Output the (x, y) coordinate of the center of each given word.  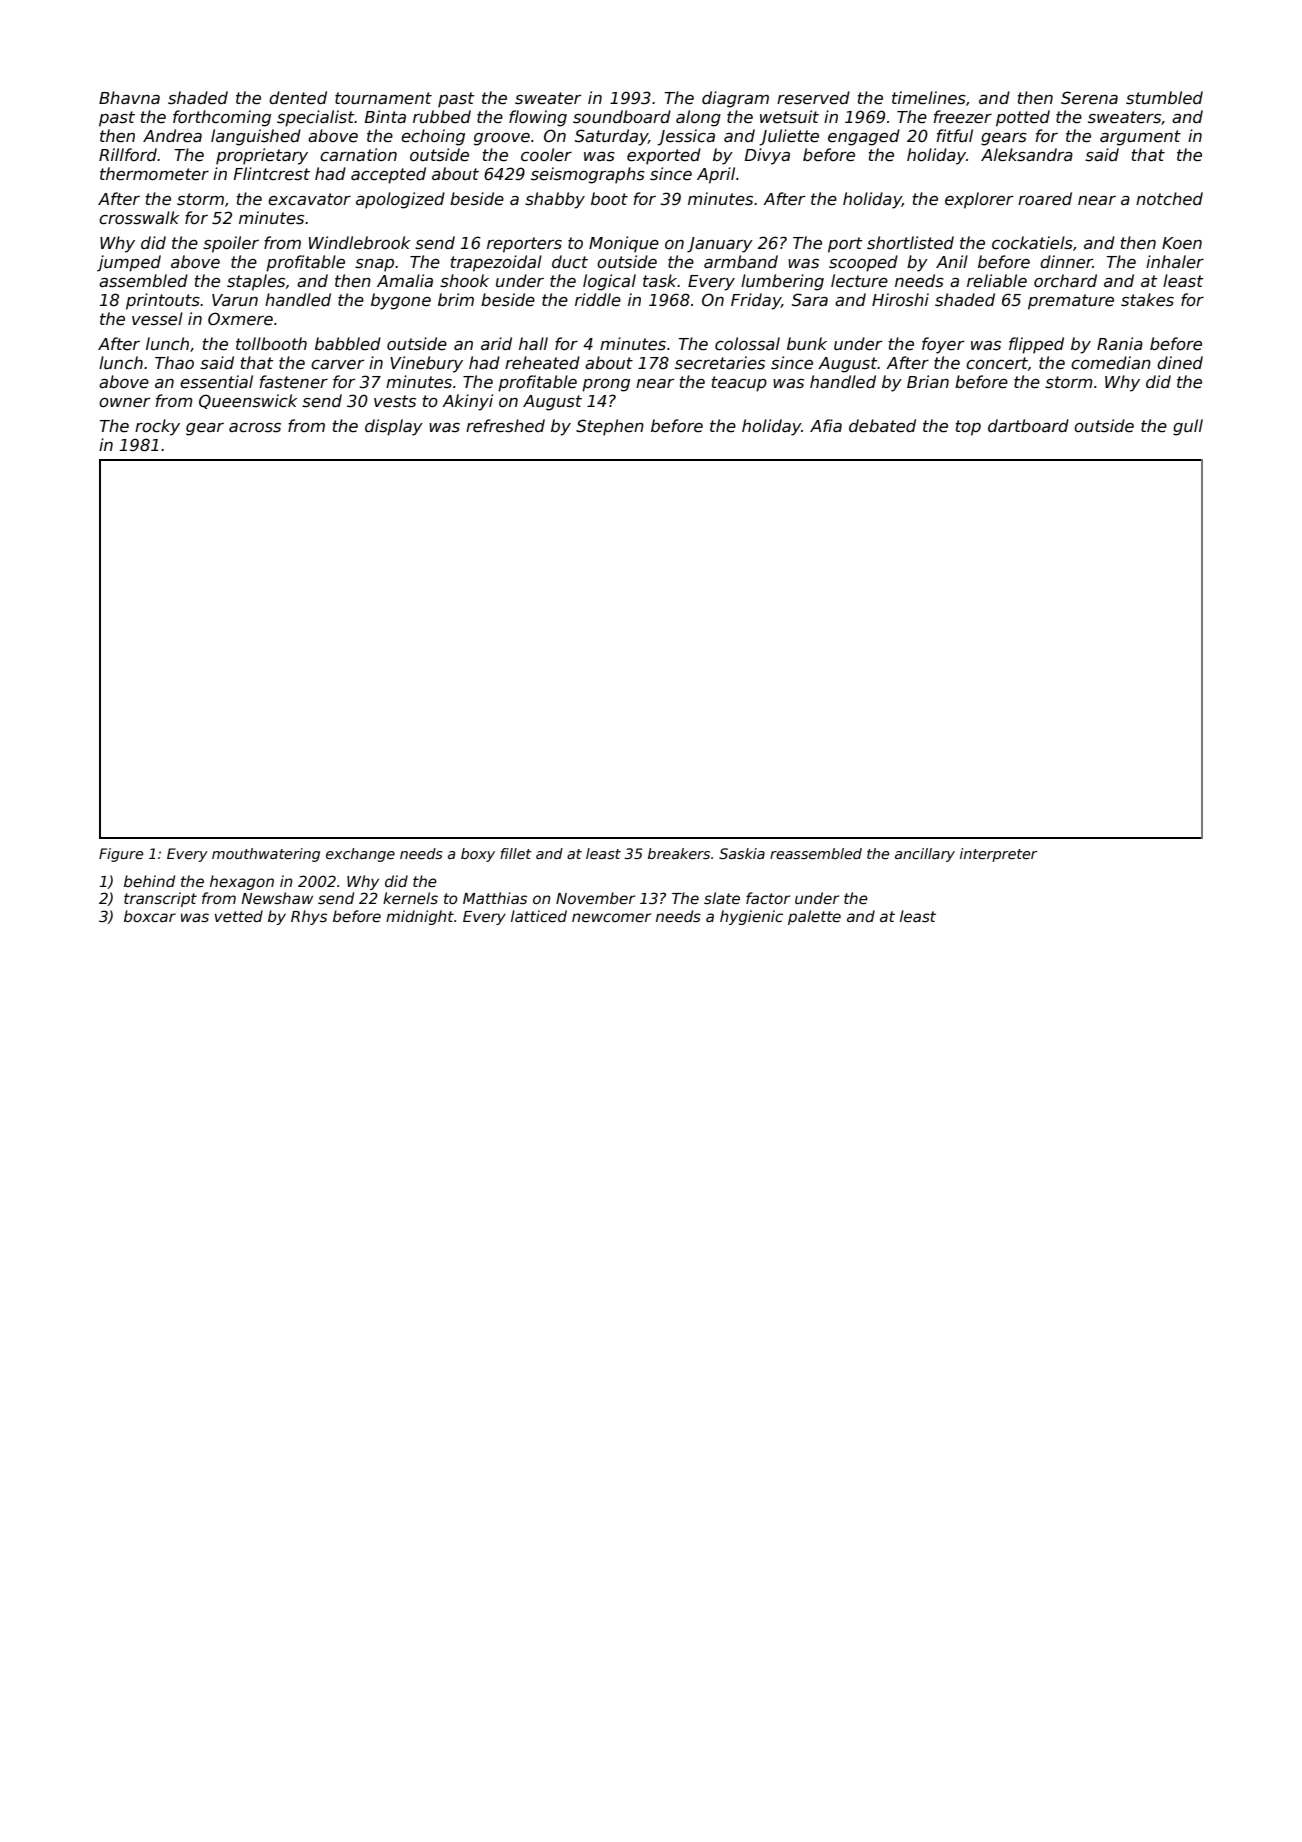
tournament (383, 98)
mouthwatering (266, 855)
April (716, 175)
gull (1188, 427)
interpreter (999, 855)
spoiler (231, 244)
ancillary (925, 855)
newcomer (611, 917)
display (394, 427)
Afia (826, 425)
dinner (1066, 262)
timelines (929, 98)
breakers (679, 853)
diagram (735, 99)
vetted (239, 916)
